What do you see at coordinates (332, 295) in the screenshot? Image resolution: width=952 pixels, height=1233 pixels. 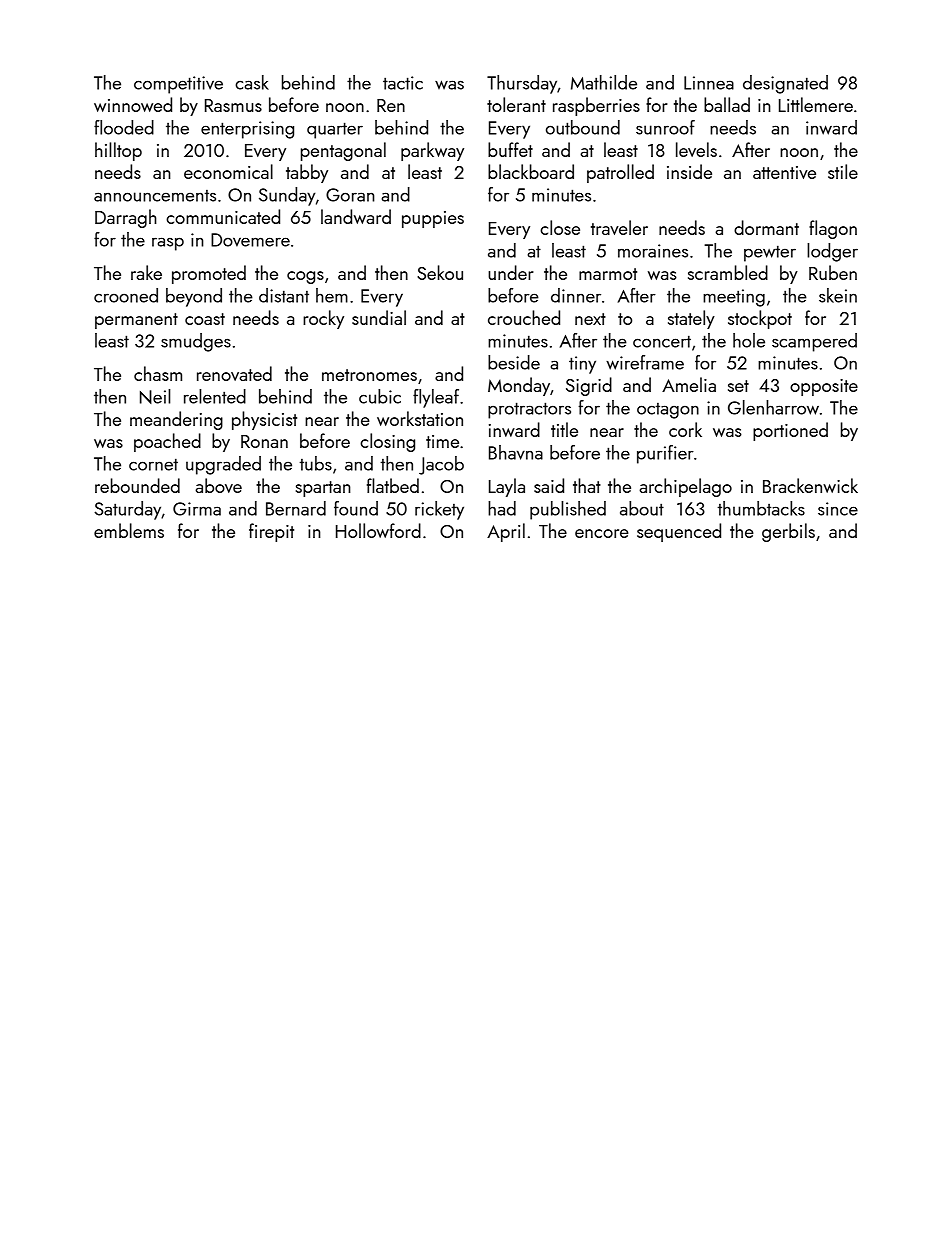 I see `hem` at bounding box center [332, 295].
